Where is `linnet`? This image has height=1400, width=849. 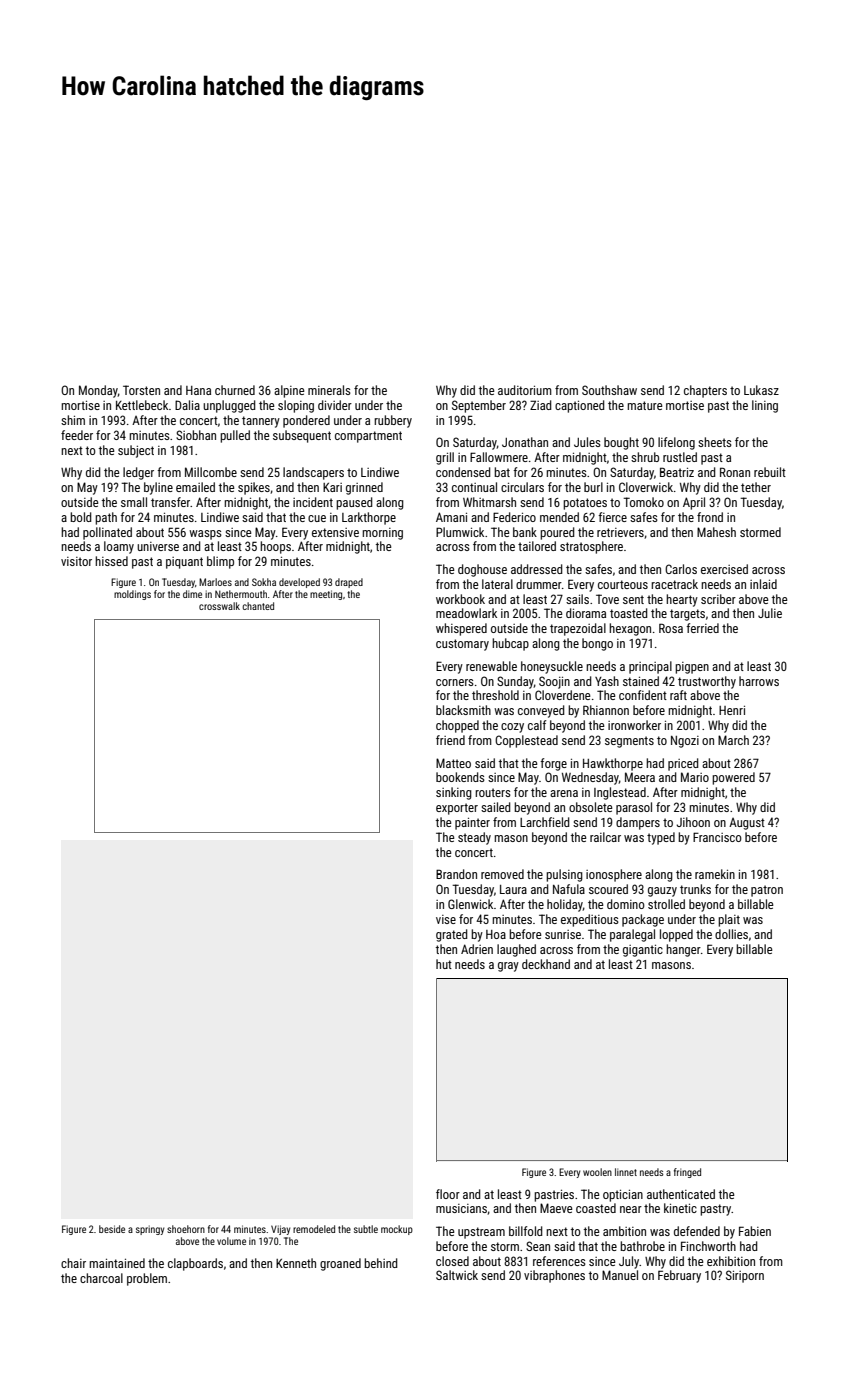
linnet is located at coordinates (626, 1172).
